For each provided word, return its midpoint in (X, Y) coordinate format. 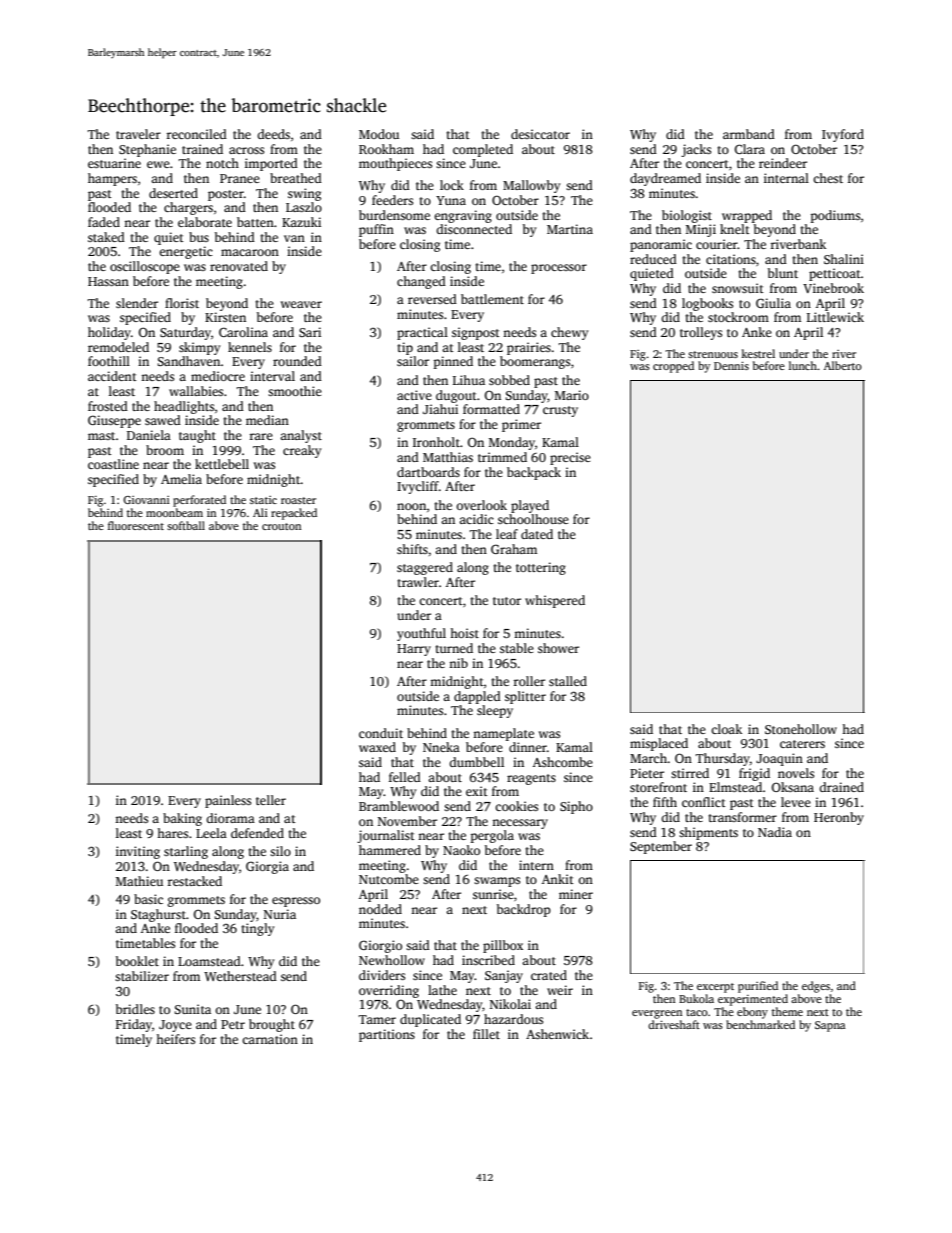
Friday (134, 1025)
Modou (379, 134)
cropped (673, 367)
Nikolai (510, 1004)
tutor (507, 601)
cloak (726, 729)
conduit (381, 733)
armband (749, 134)
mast (101, 436)
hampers (112, 179)
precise (570, 458)
